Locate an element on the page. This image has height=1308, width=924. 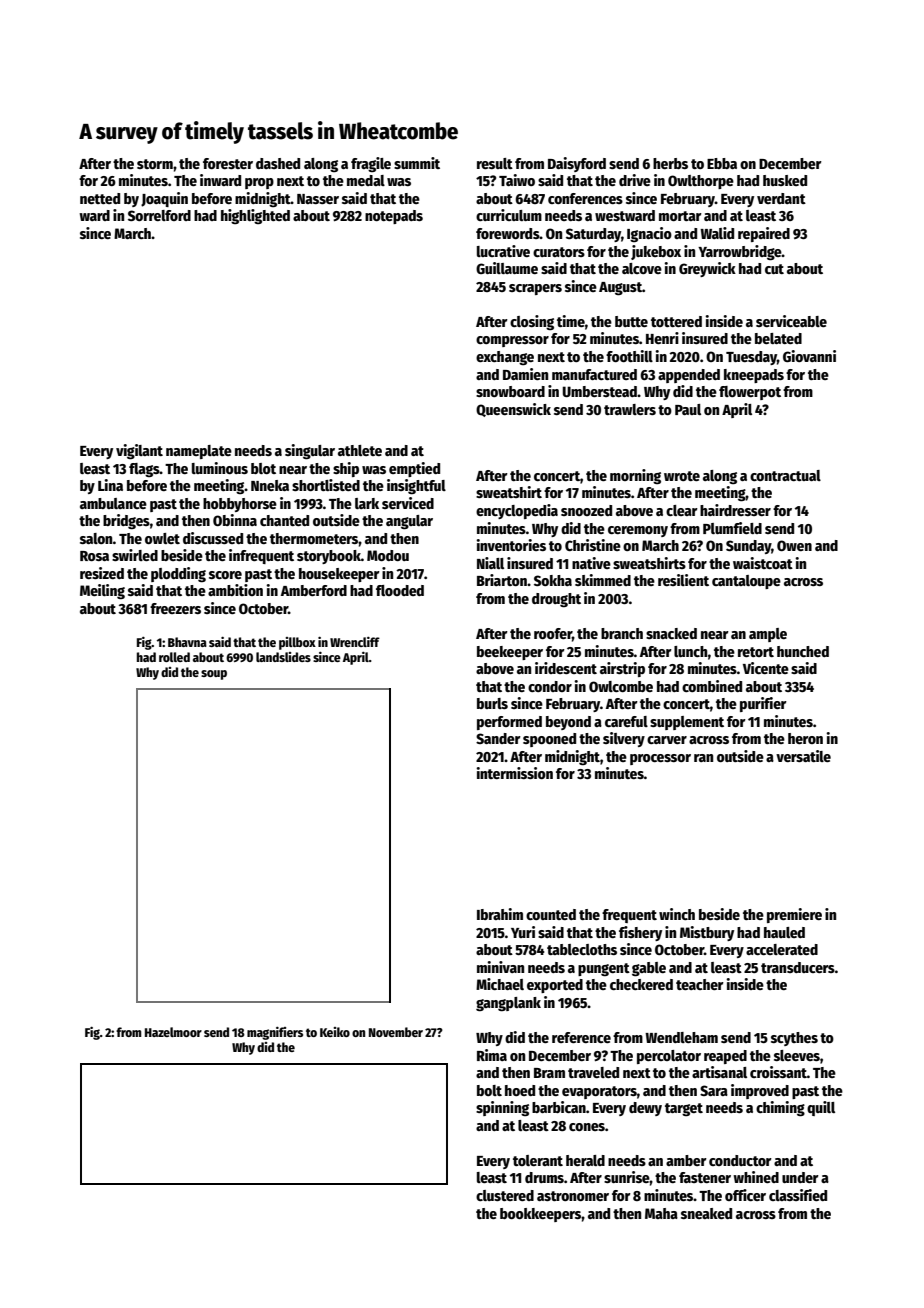
verdant is located at coordinates (781, 198).
